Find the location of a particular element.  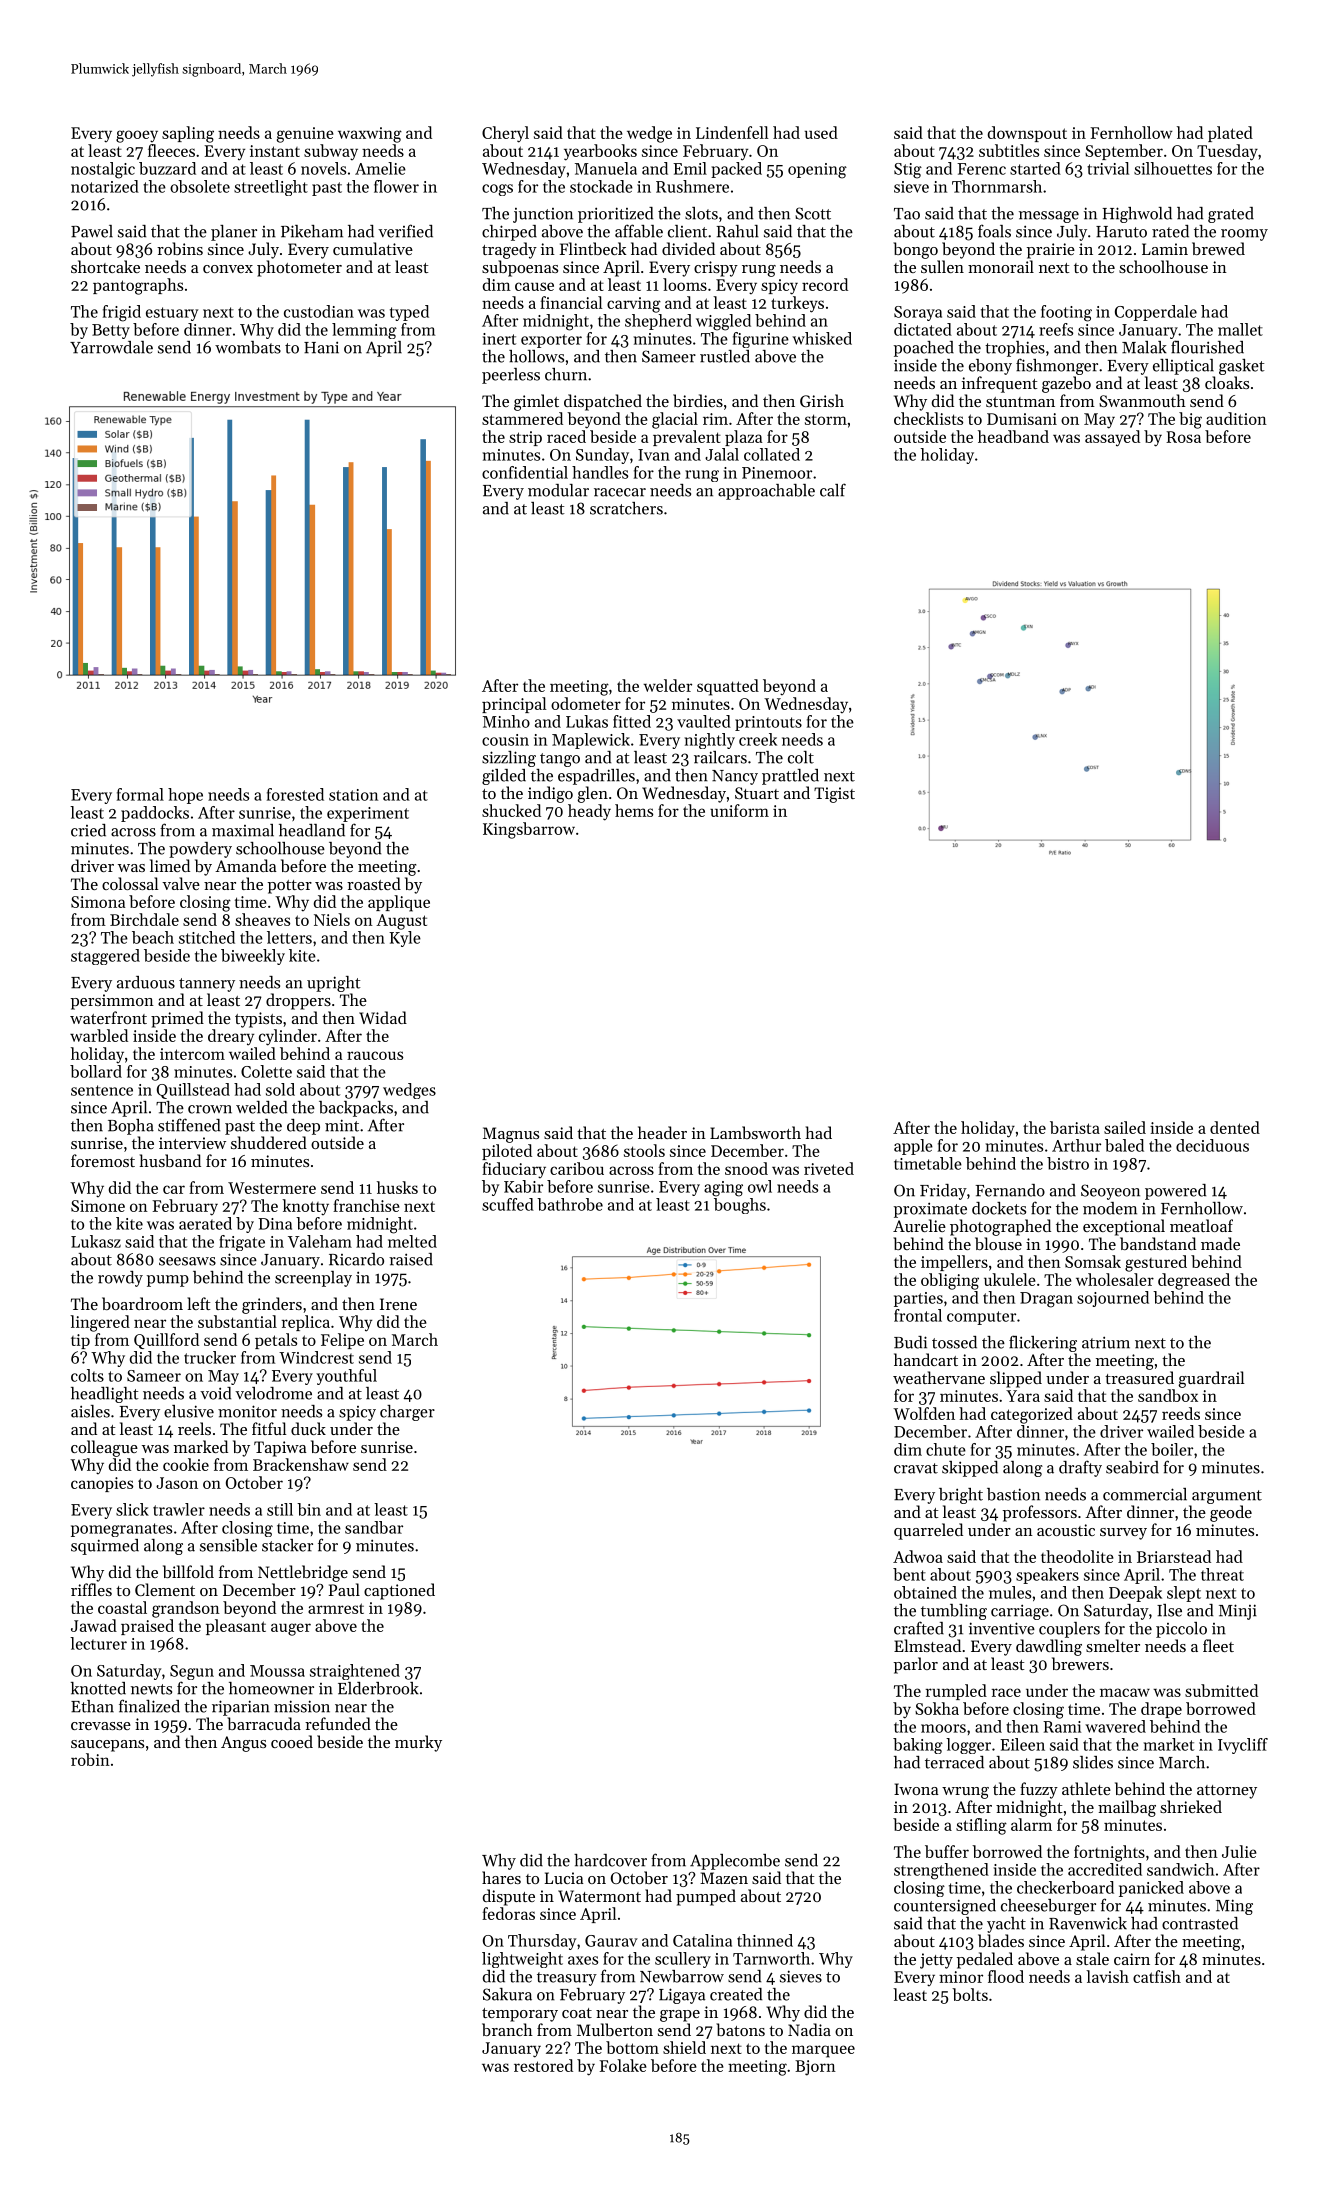

gilded is located at coordinates (504, 777).
